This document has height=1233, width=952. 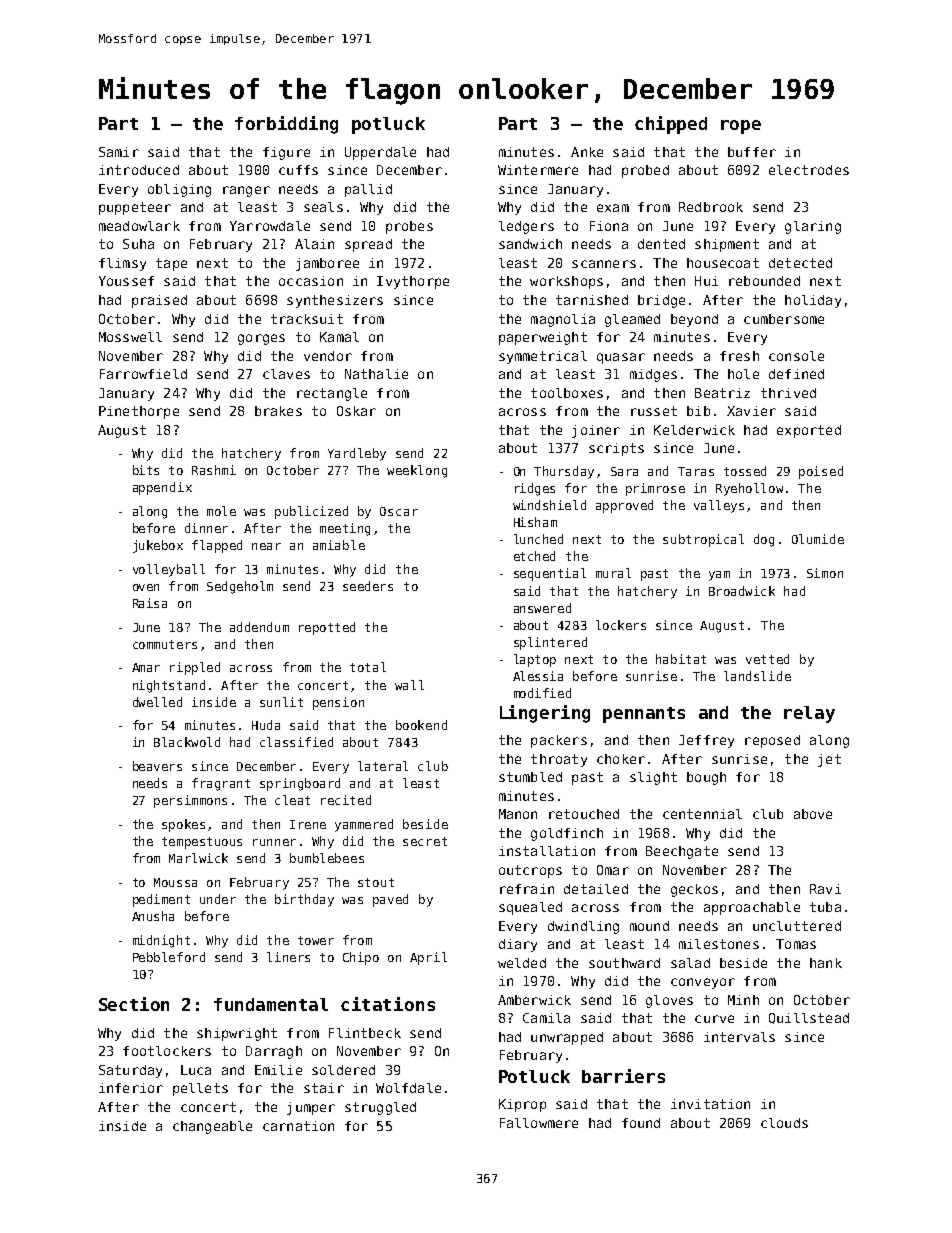 I want to click on seeders, so click(x=368, y=586).
